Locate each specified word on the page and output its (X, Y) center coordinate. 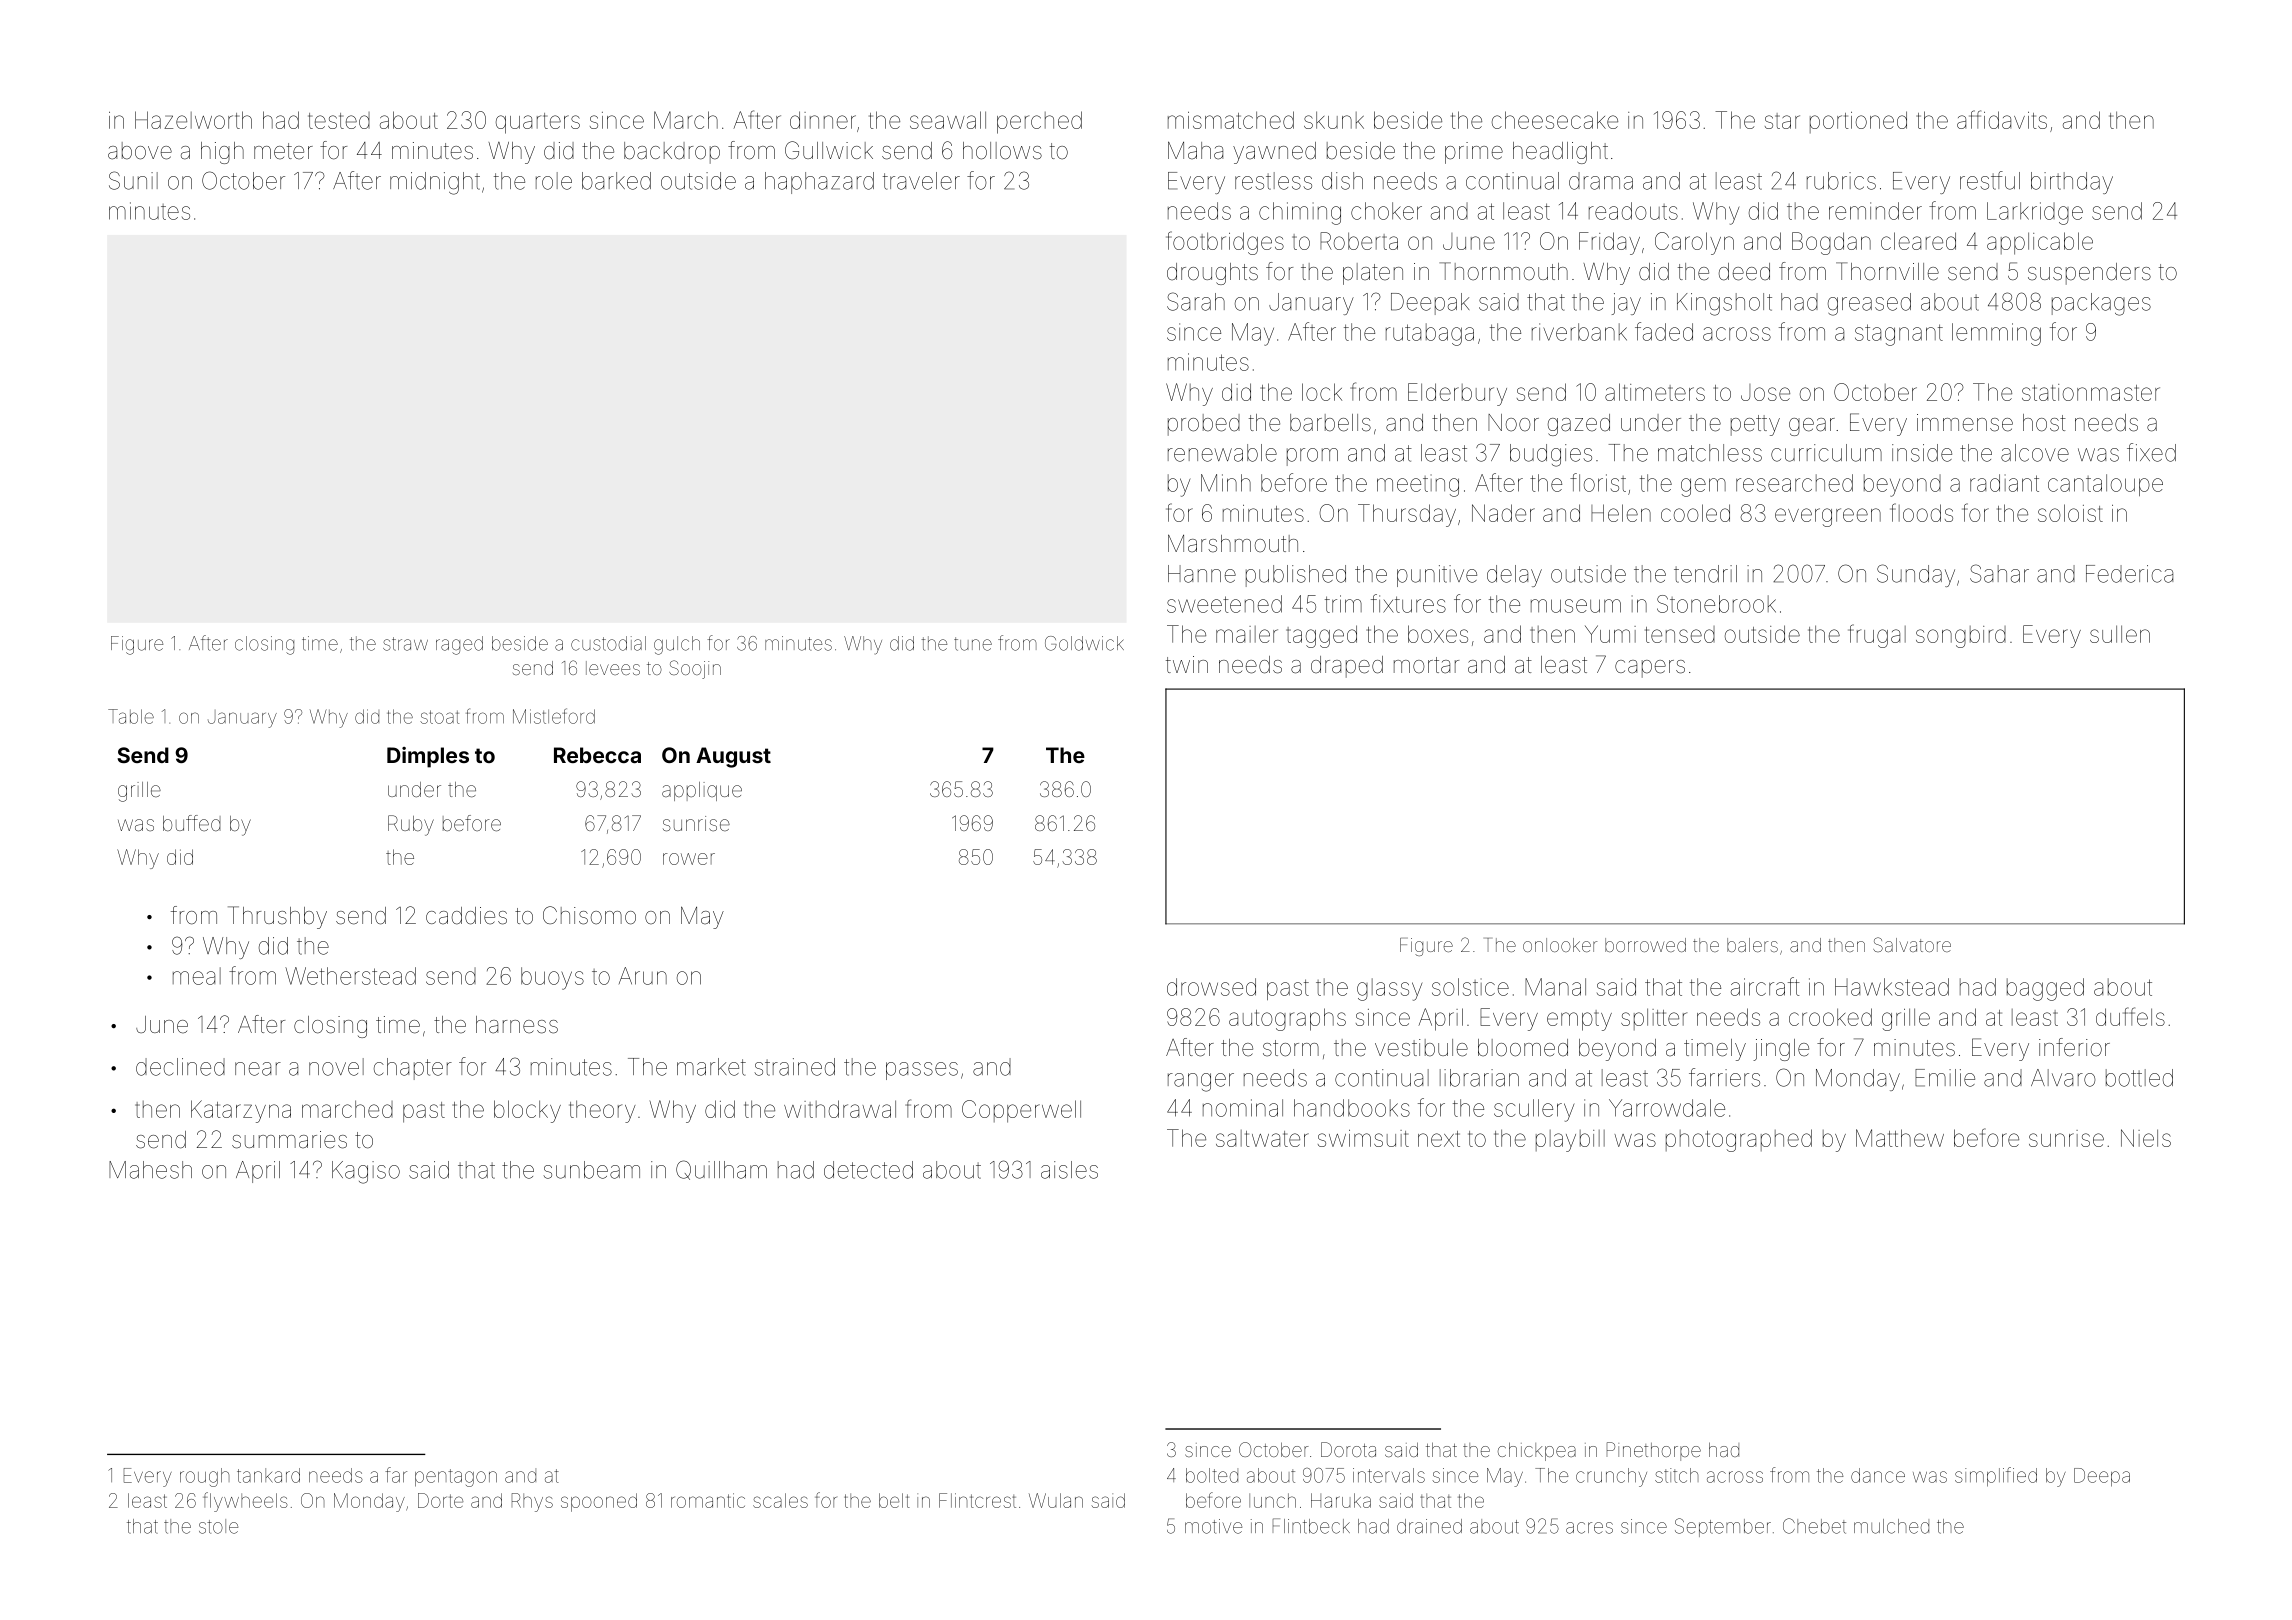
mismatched (1231, 120)
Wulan (1056, 1500)
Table (131, 716)
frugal (1877, 636)
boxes (1438, 634)
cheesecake (1555, 120)
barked (616, 181)
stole (218, 1526)
